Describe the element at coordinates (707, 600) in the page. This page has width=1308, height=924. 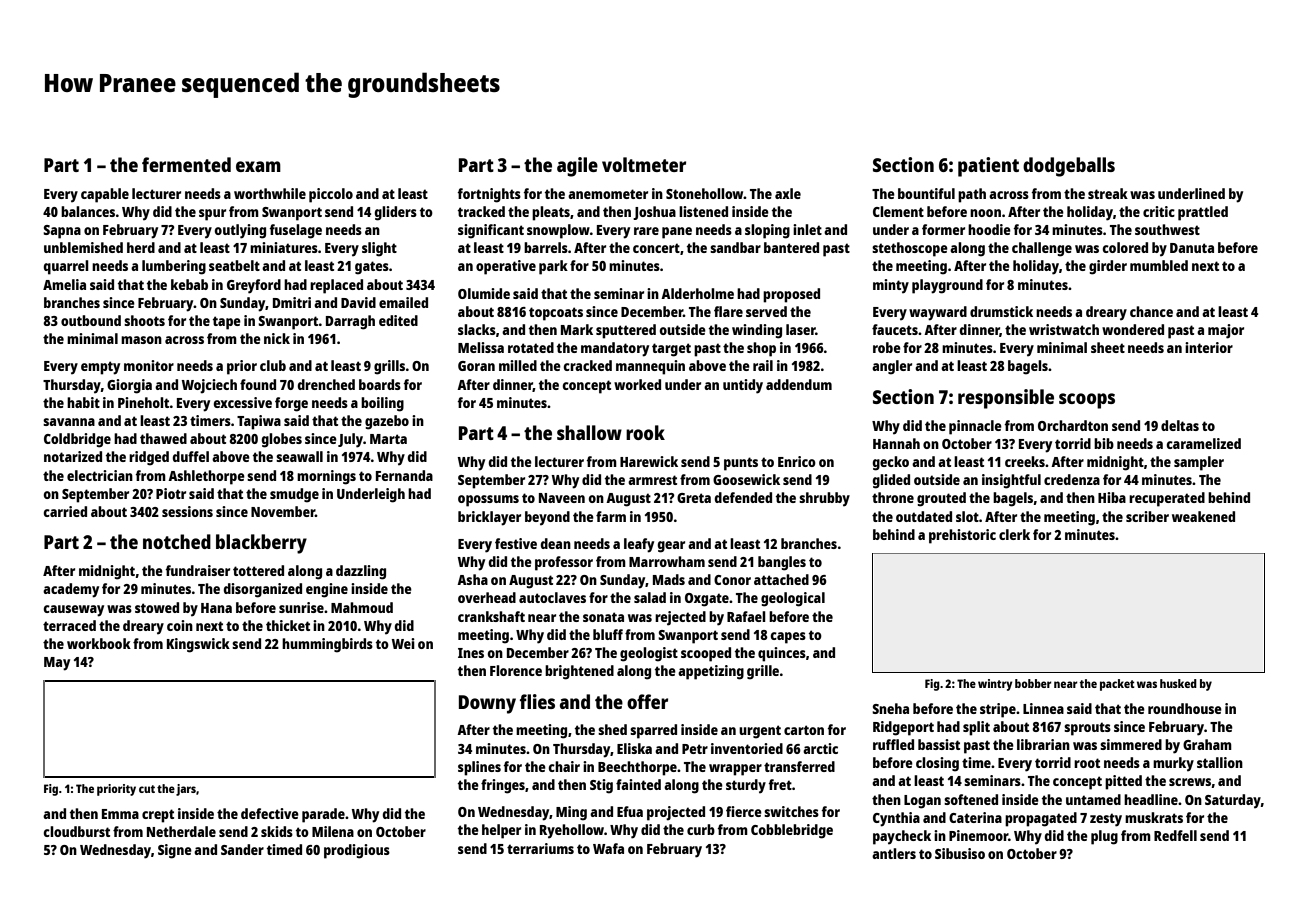
I see `Oxgate` at that location.
